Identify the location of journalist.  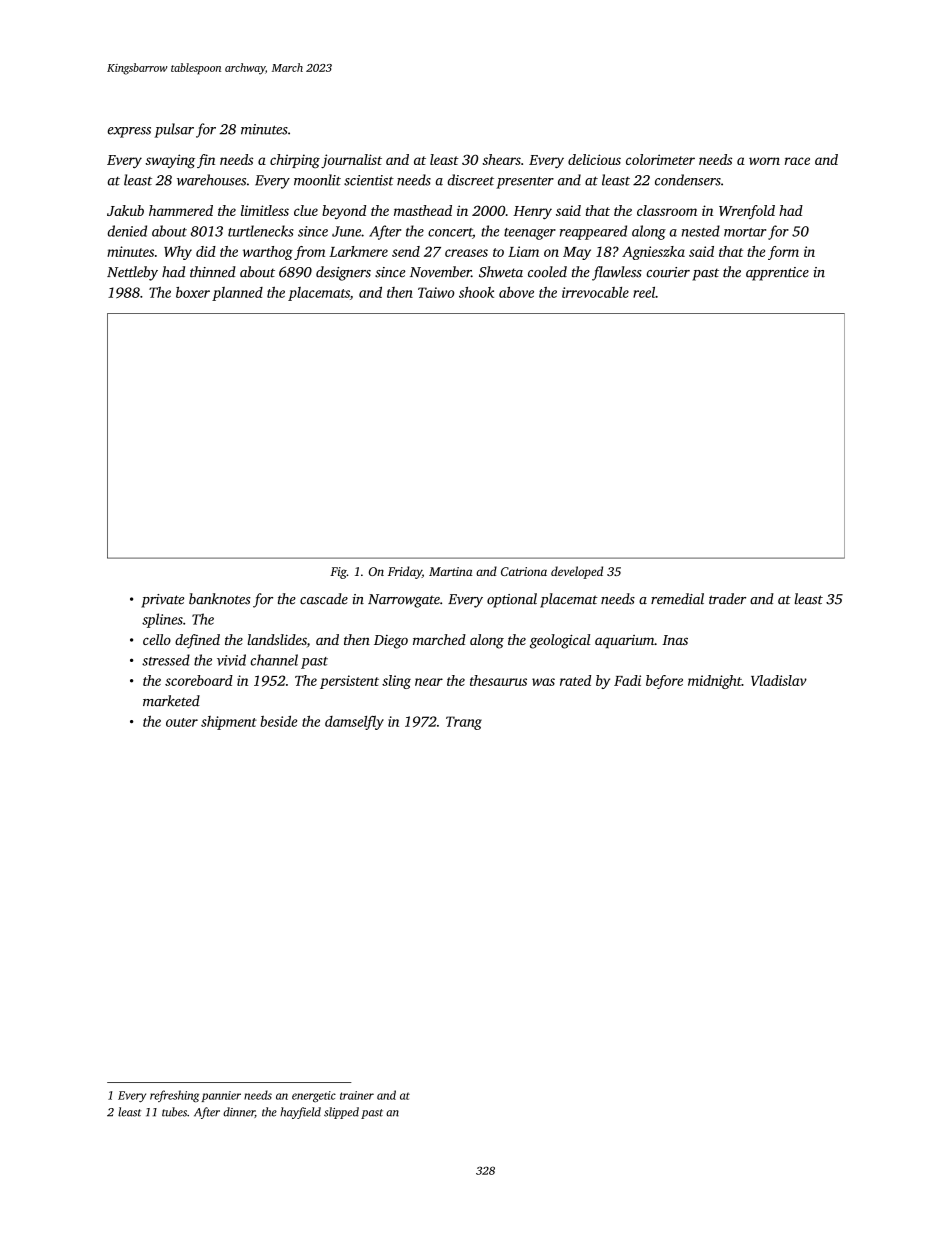
(351, 161).
